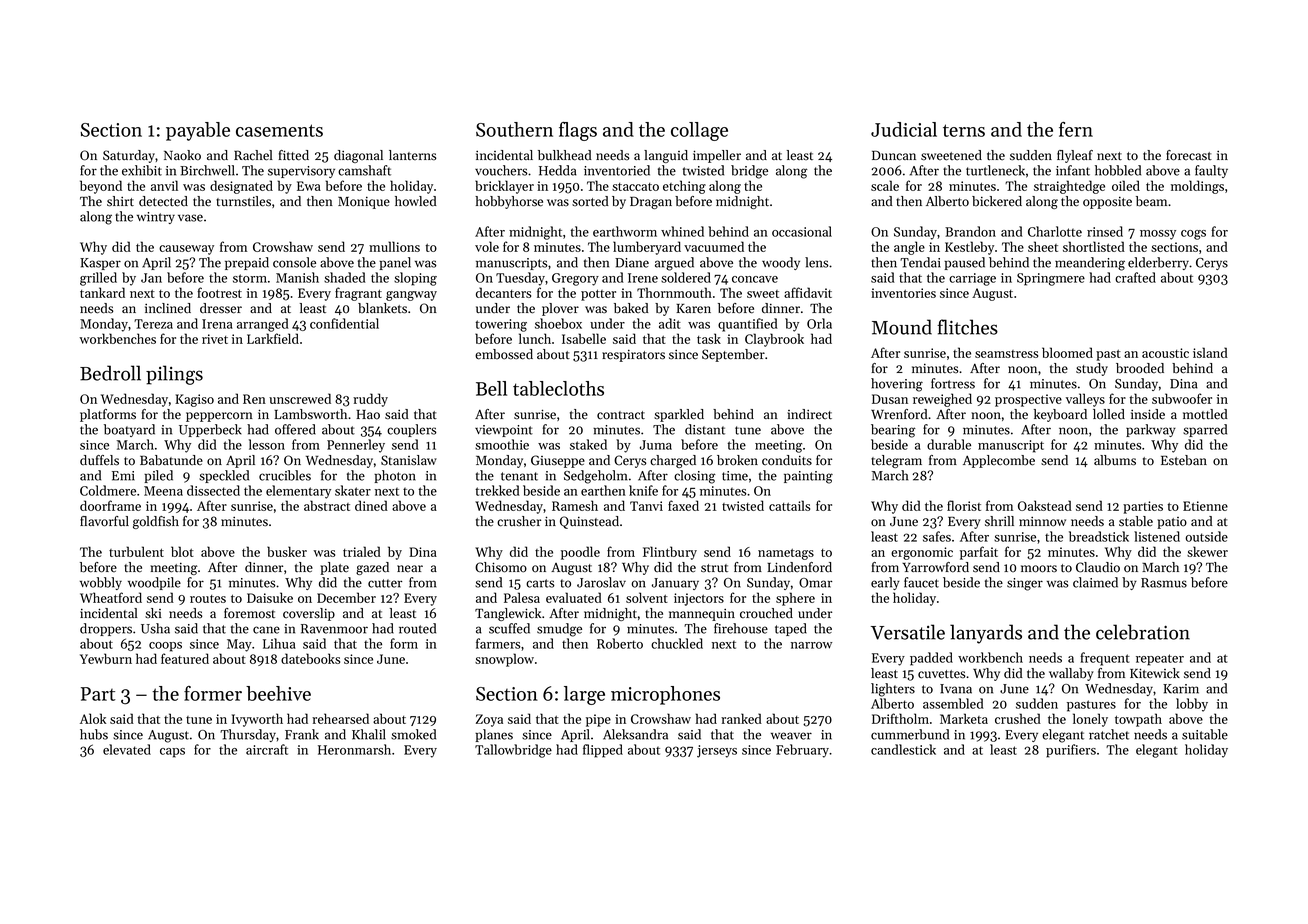 This screenshot has width=1308, height=924. What do you see at coordinates (257, 720) in the screenshot?
I see `Ivyworth` at bounding box center [257, 720].
